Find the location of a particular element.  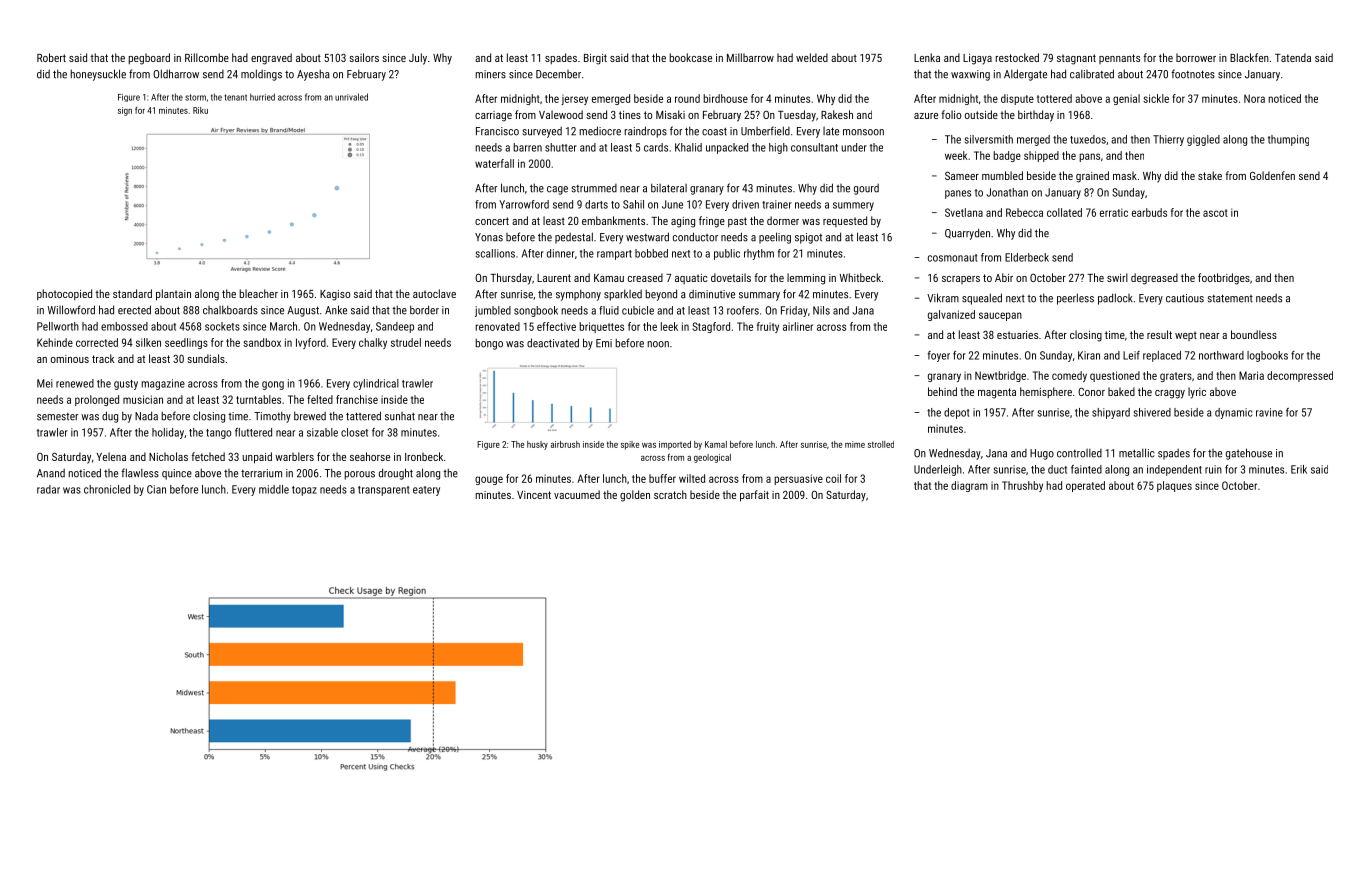

wilted is located at coordinates (692, 478).
